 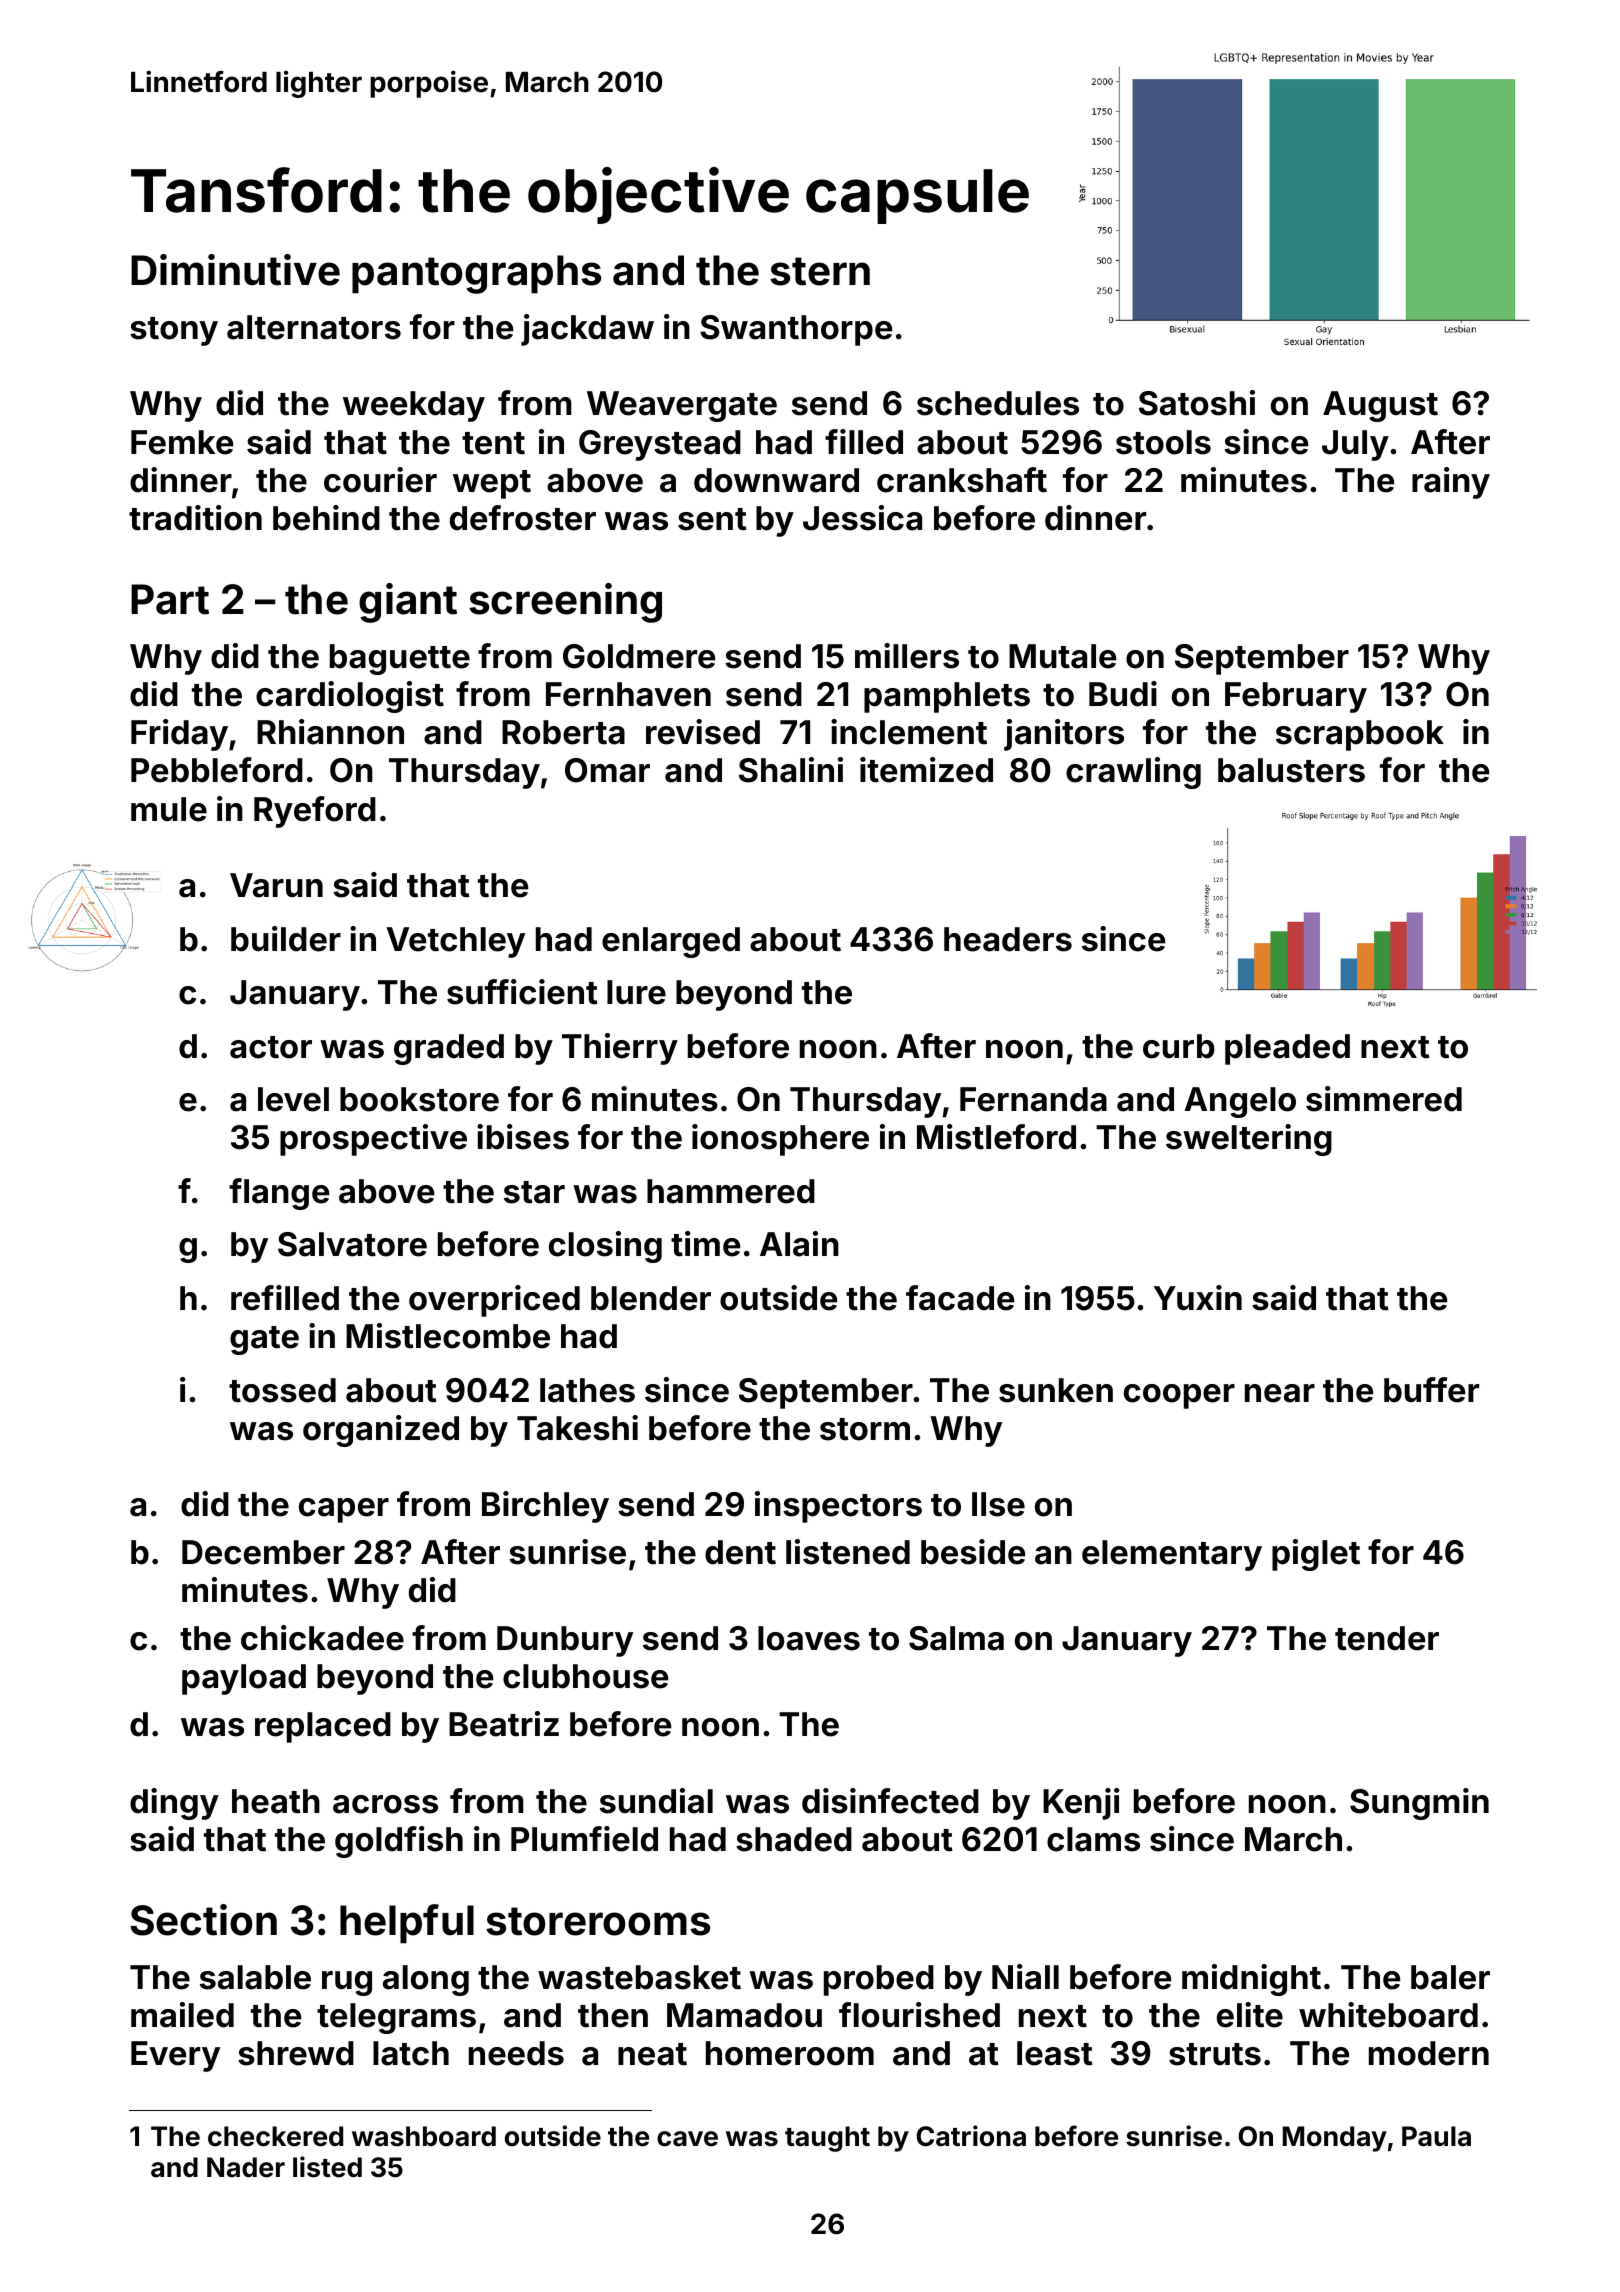 What do you see at coordinates (322, 1638) in the image?
I see `chickadee` at bounding box center [322, 1638].
